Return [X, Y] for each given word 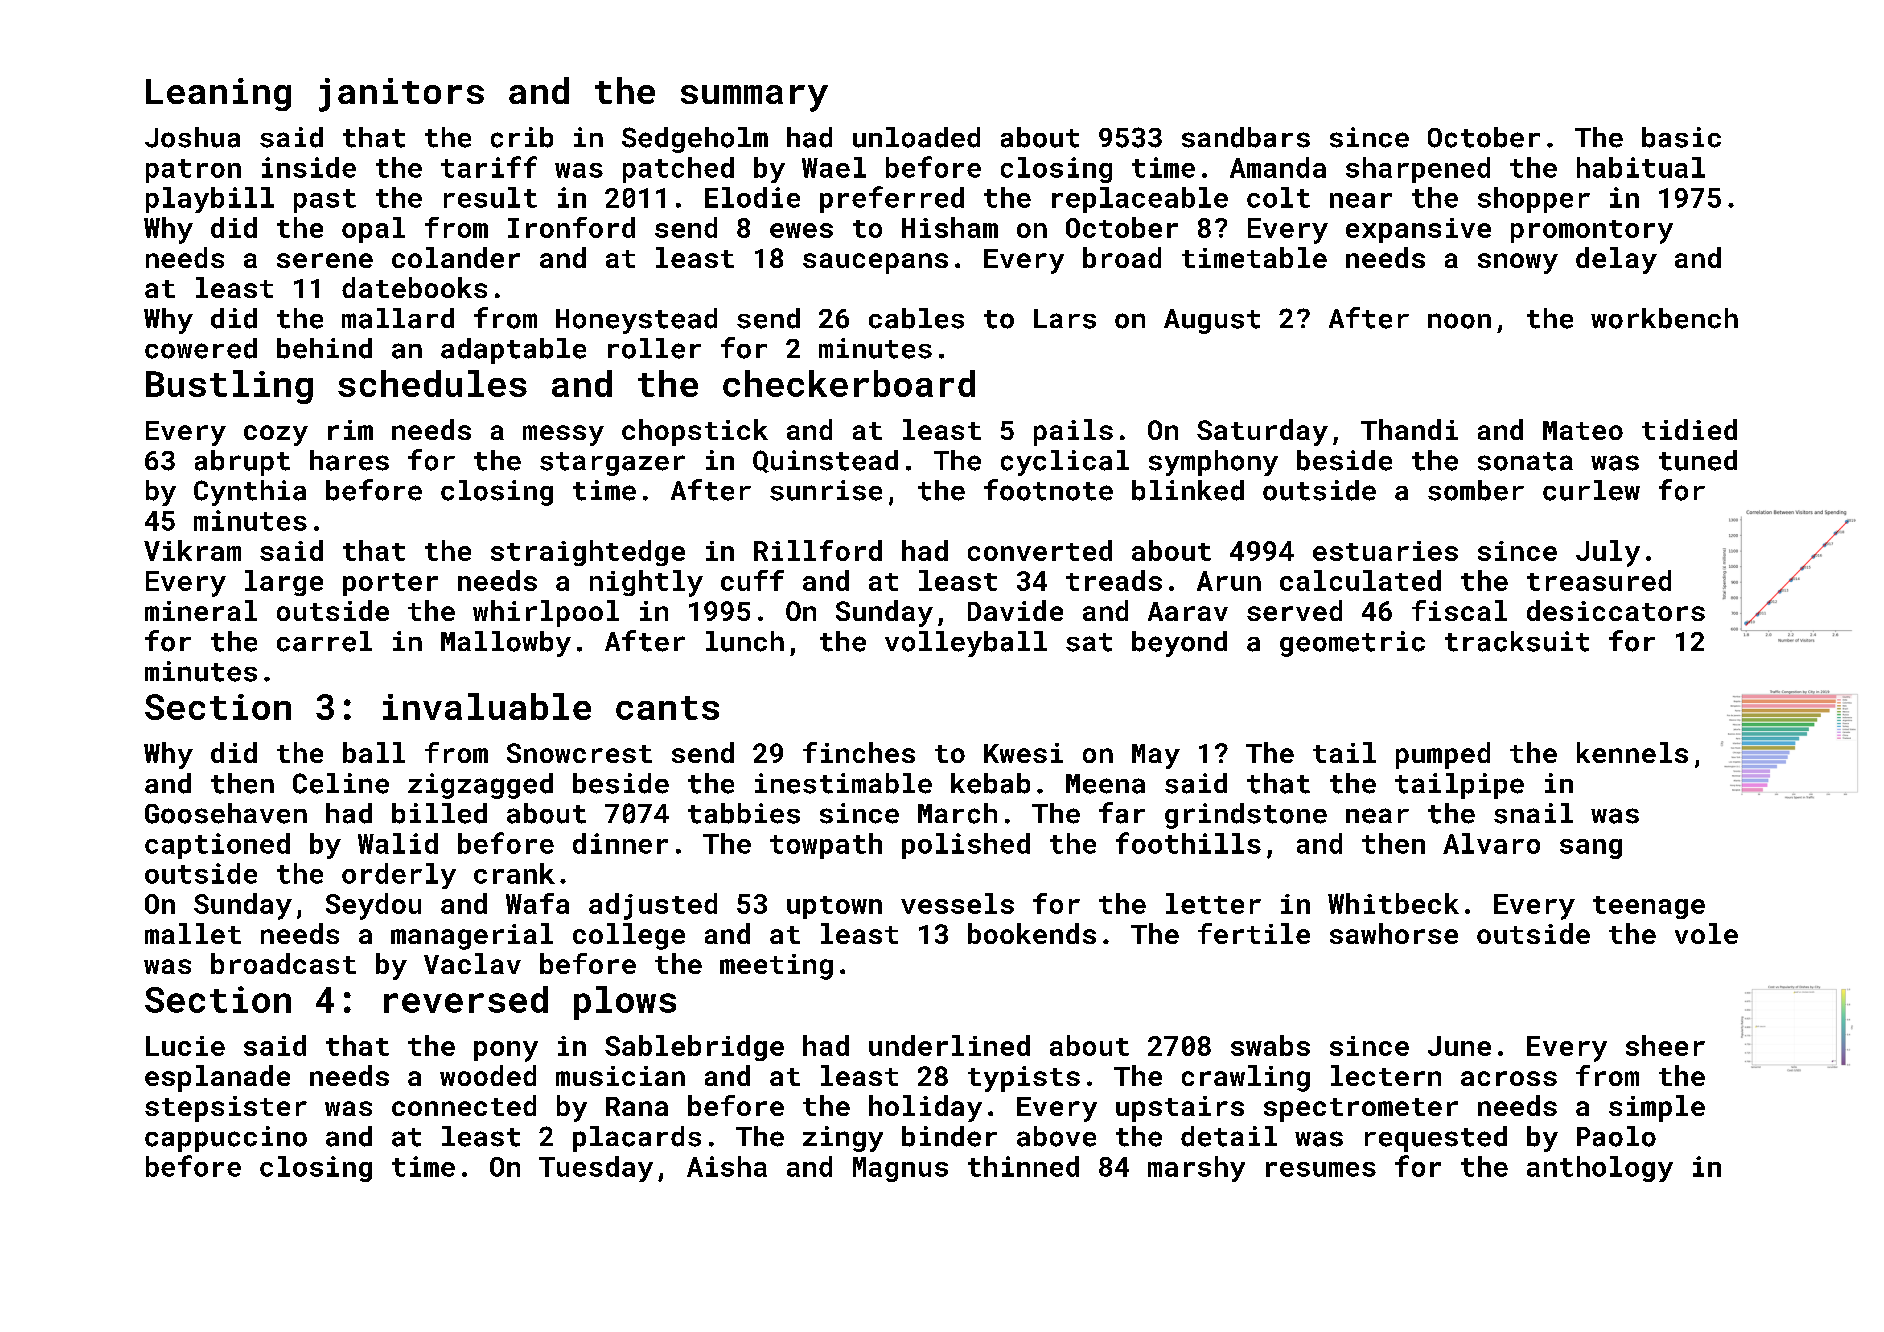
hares [349, 460]
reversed [466, 999]
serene [325, 260]
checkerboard [849, 383]
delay [1616, 260]
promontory [1592, 232]
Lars [1065, 319]
